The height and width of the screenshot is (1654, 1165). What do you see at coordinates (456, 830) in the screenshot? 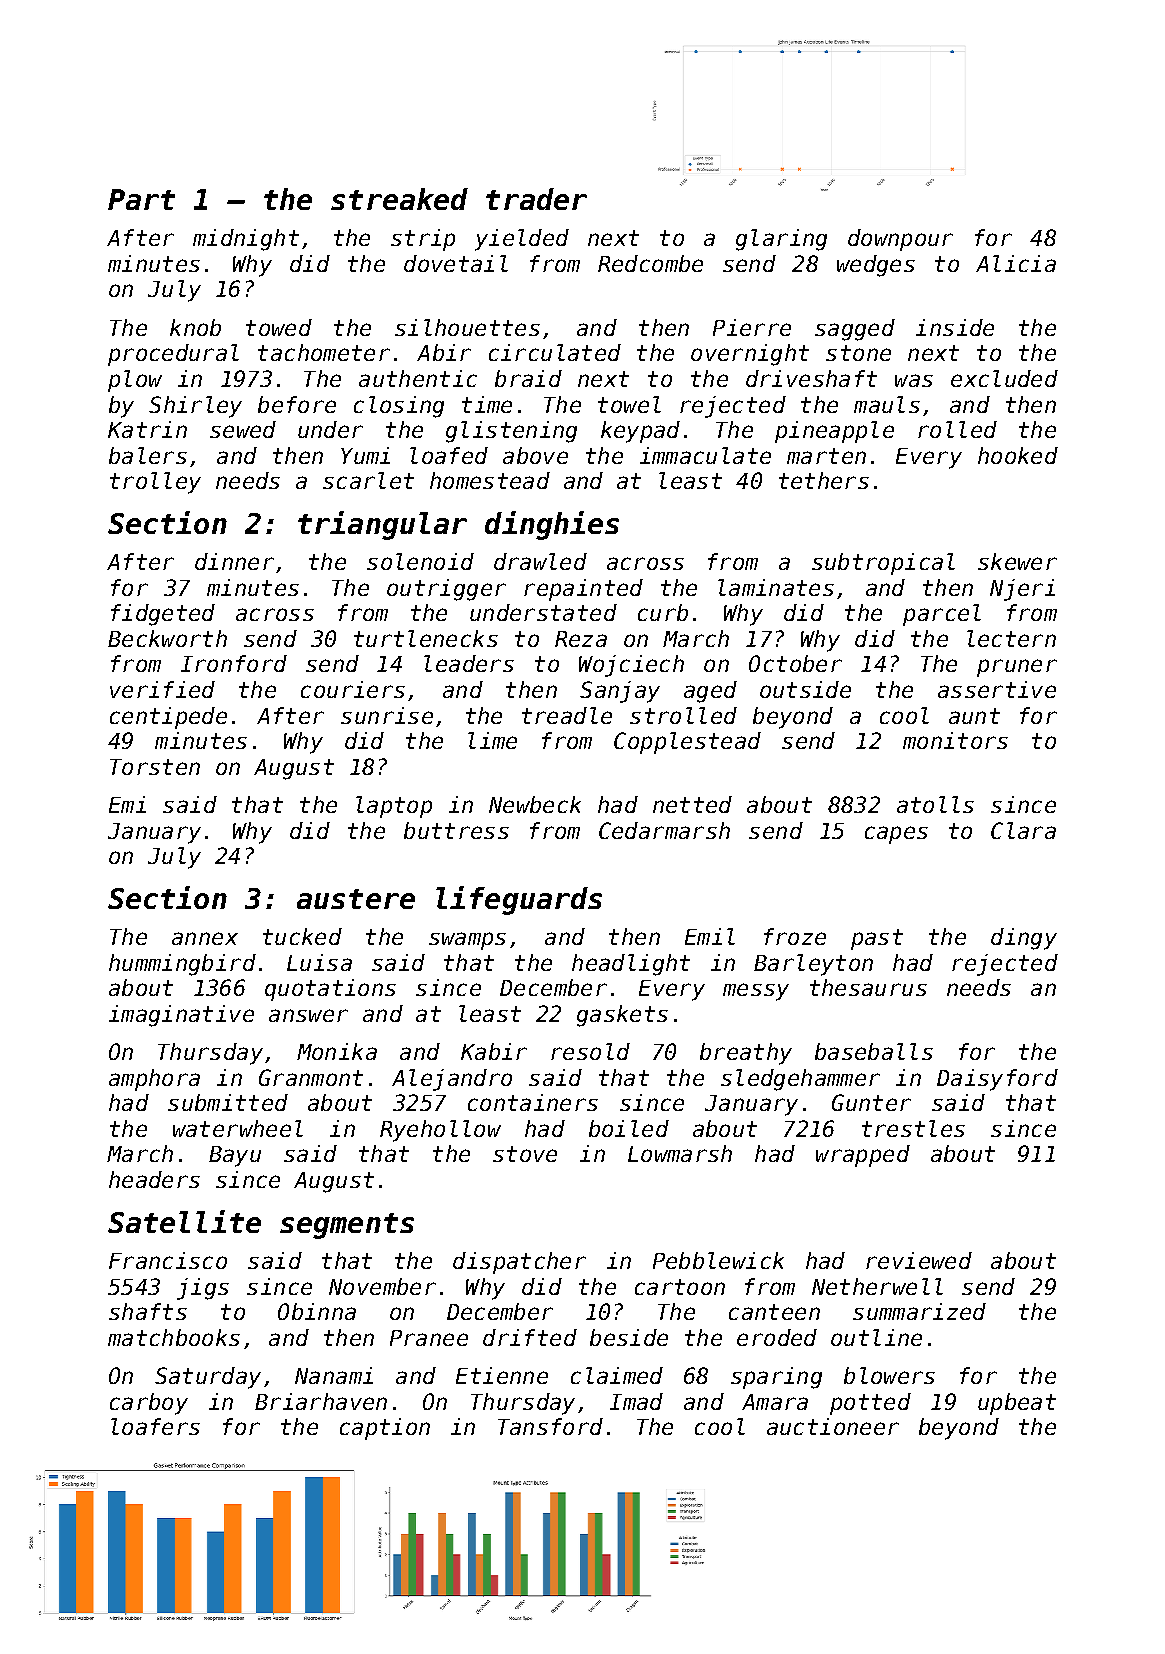
I see `buttress` at bounding box center [456, 830].
